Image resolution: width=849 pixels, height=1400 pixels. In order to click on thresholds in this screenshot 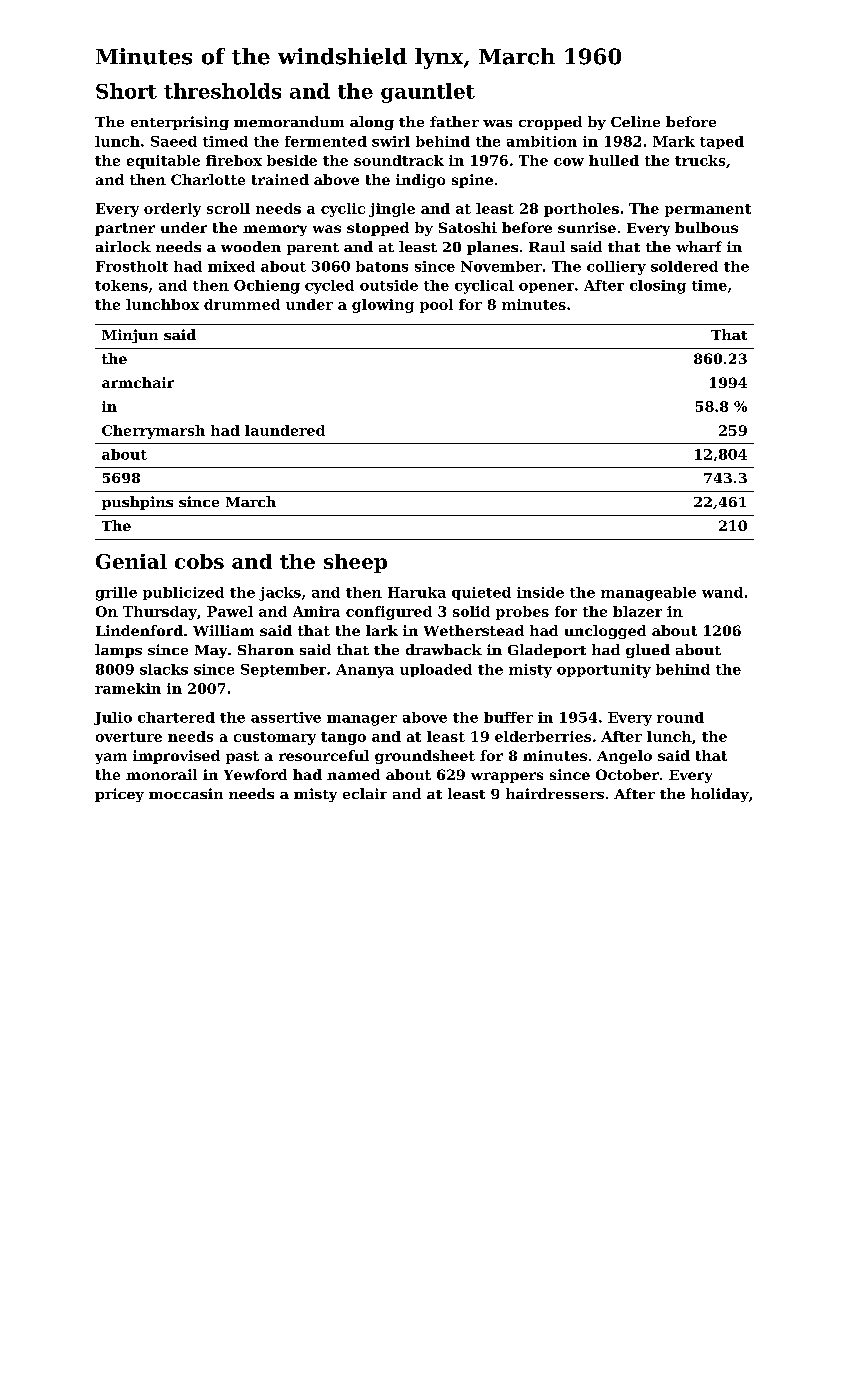, I will do `click(222, 91)`.
